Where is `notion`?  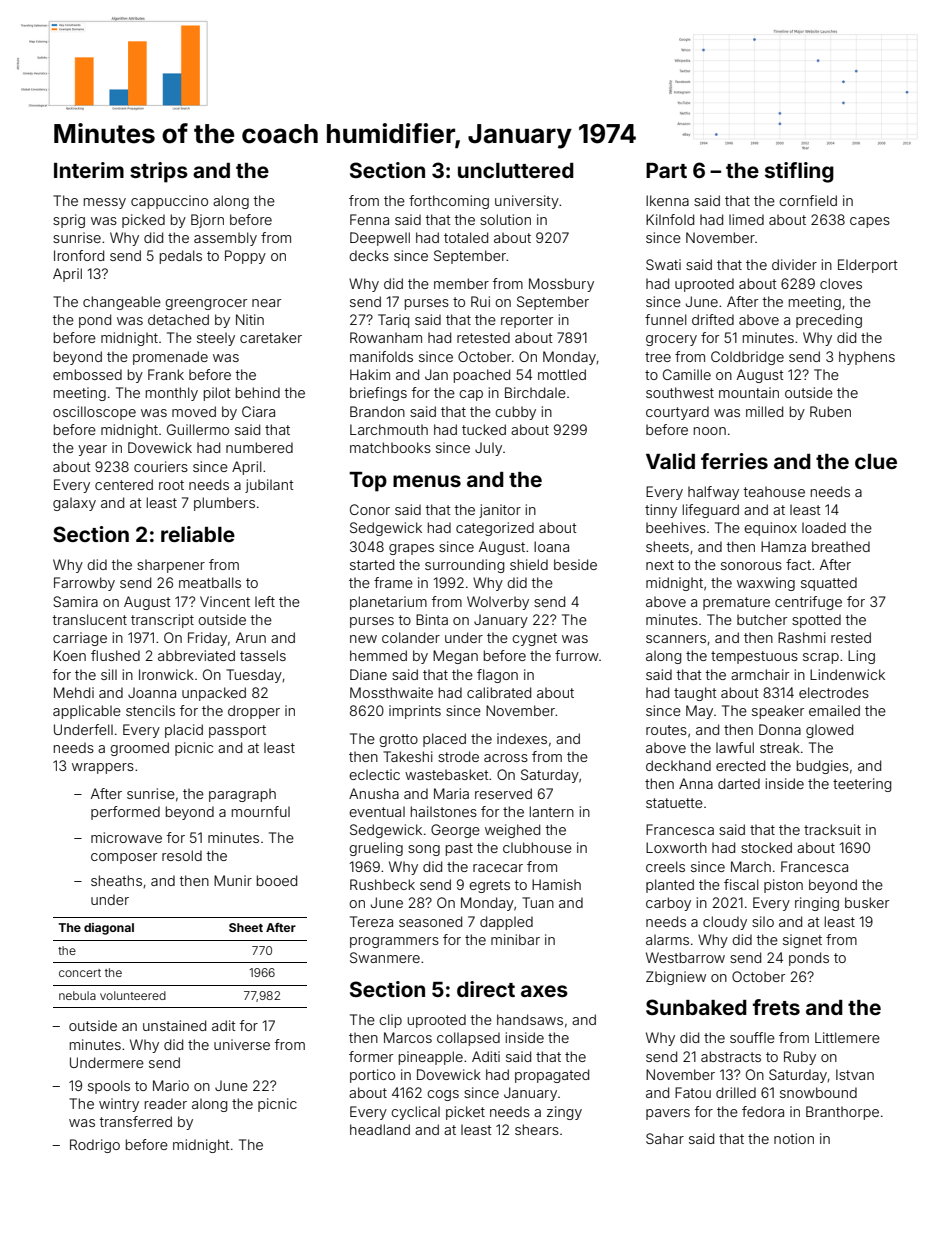
notion is located at coordinates (794, 1138).
